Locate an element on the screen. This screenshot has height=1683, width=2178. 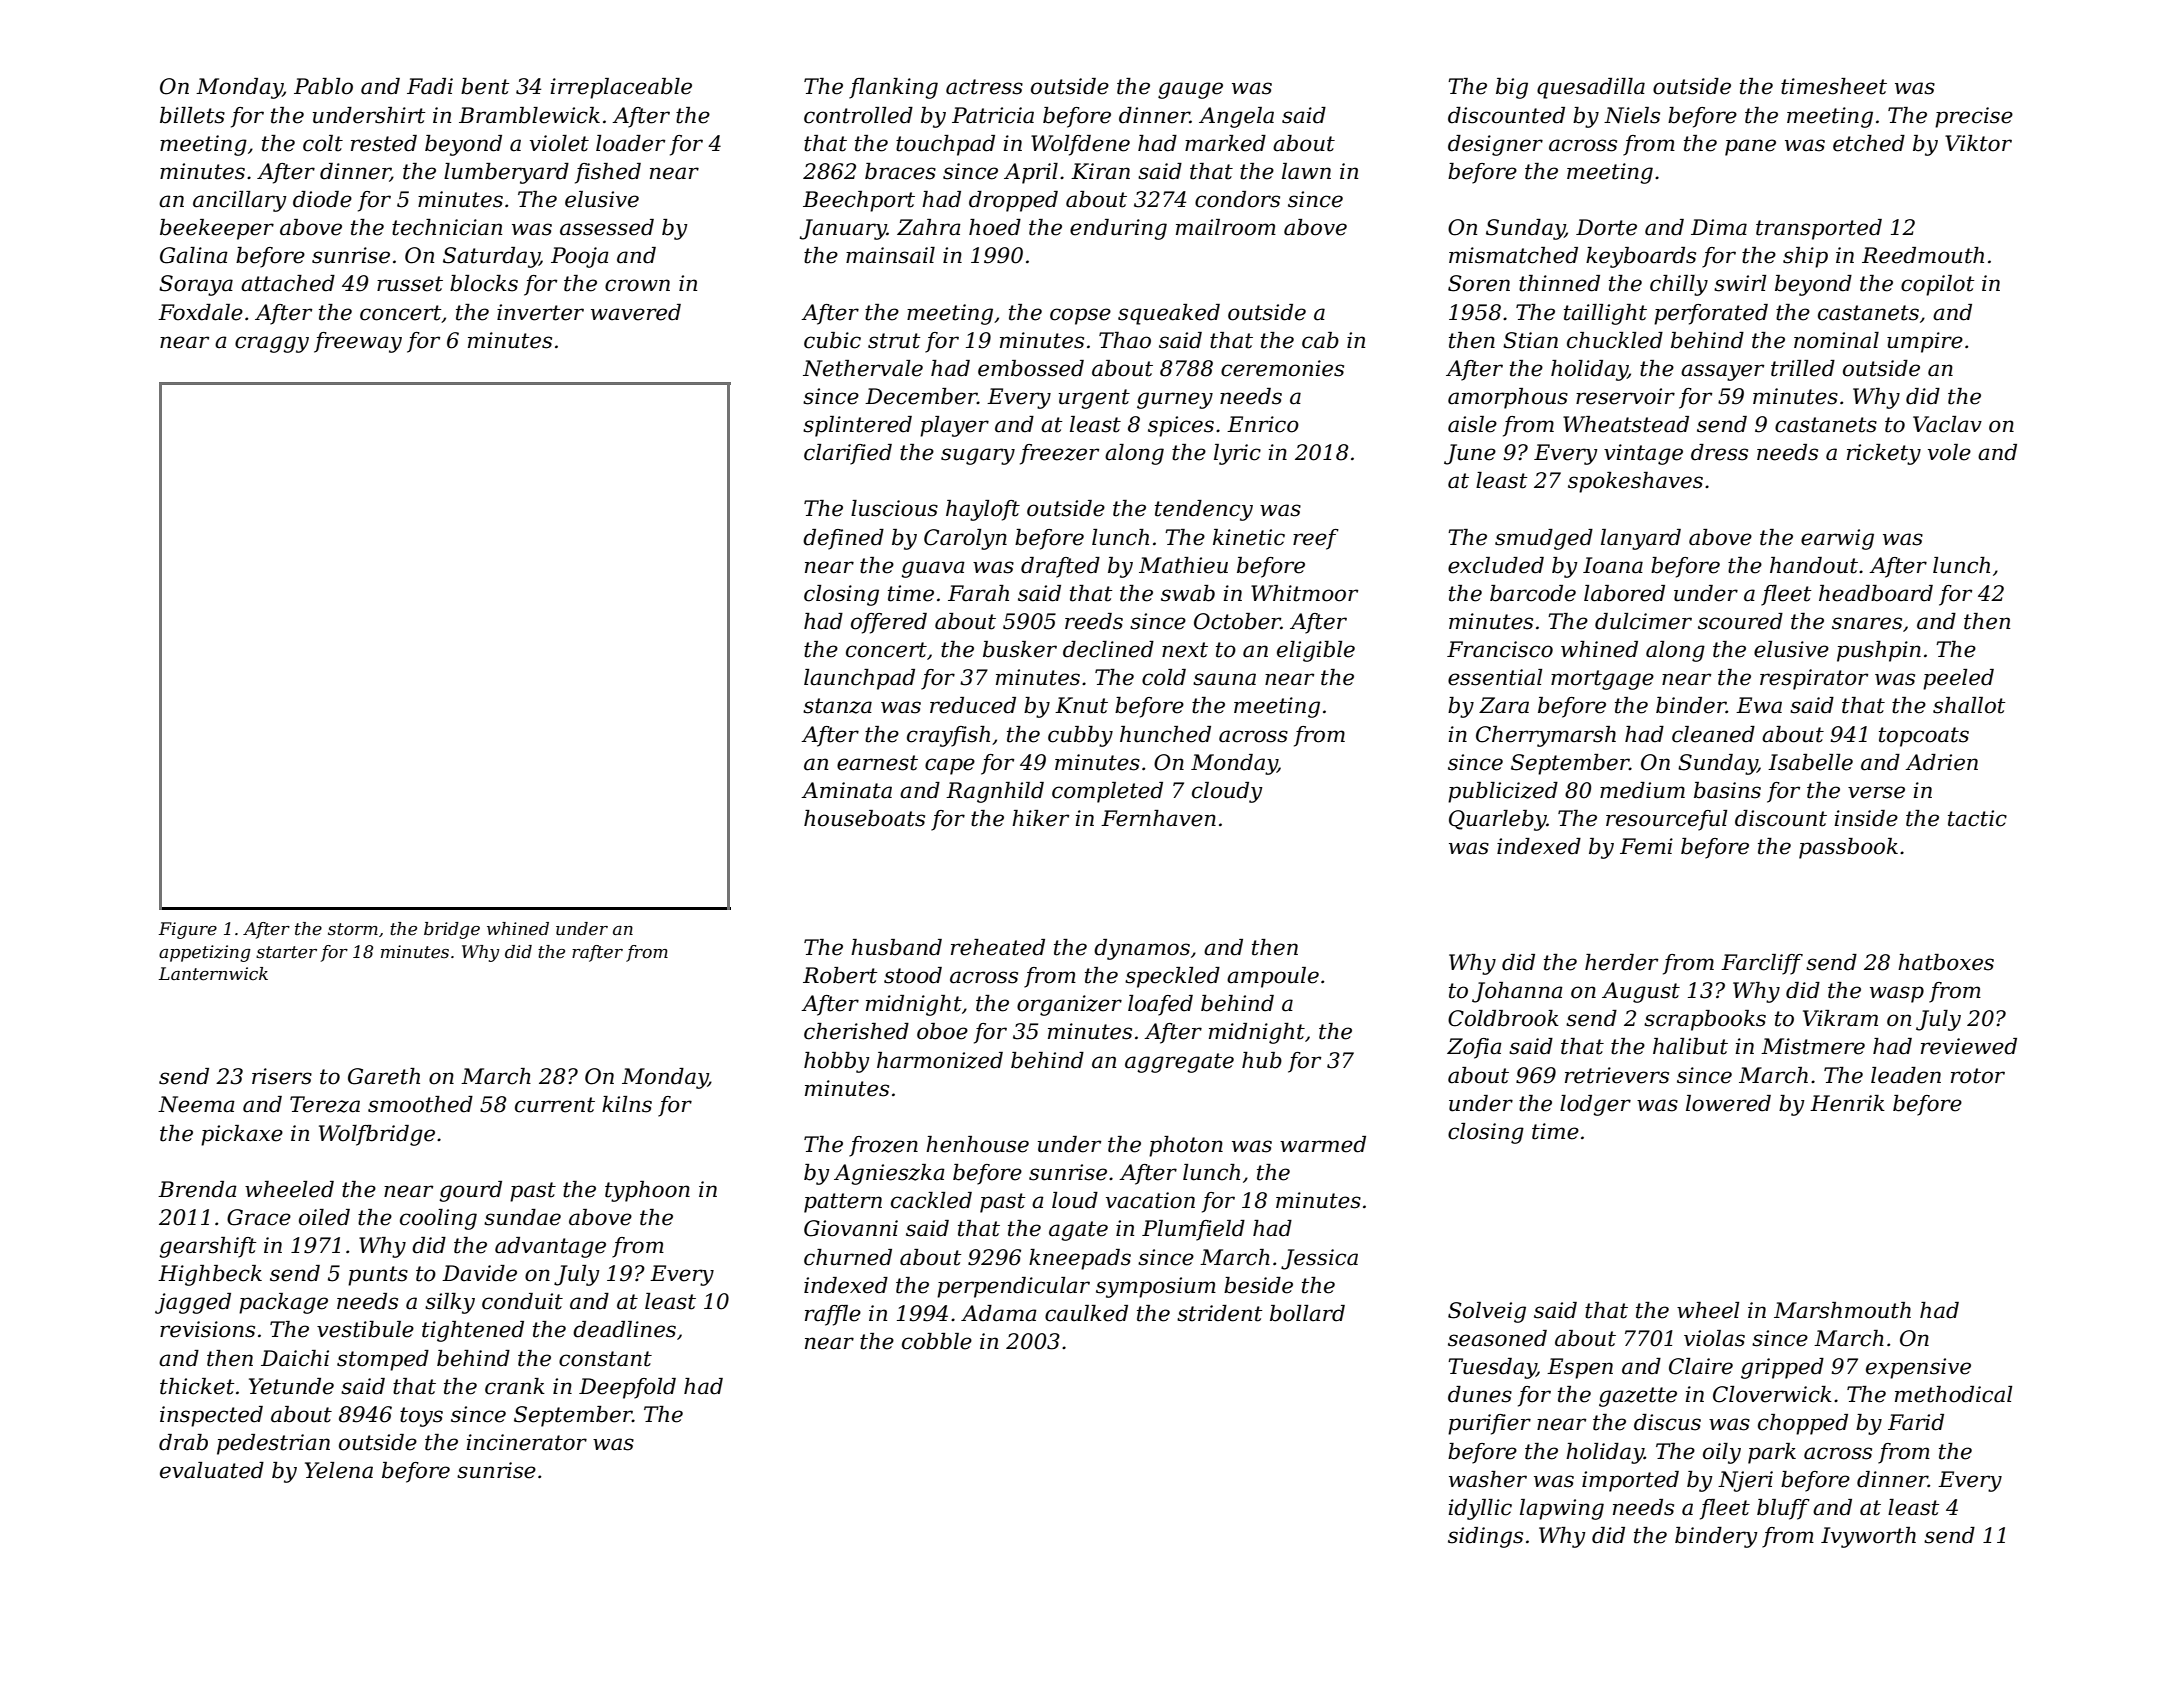
actress is located at coordinates (984, 87).
